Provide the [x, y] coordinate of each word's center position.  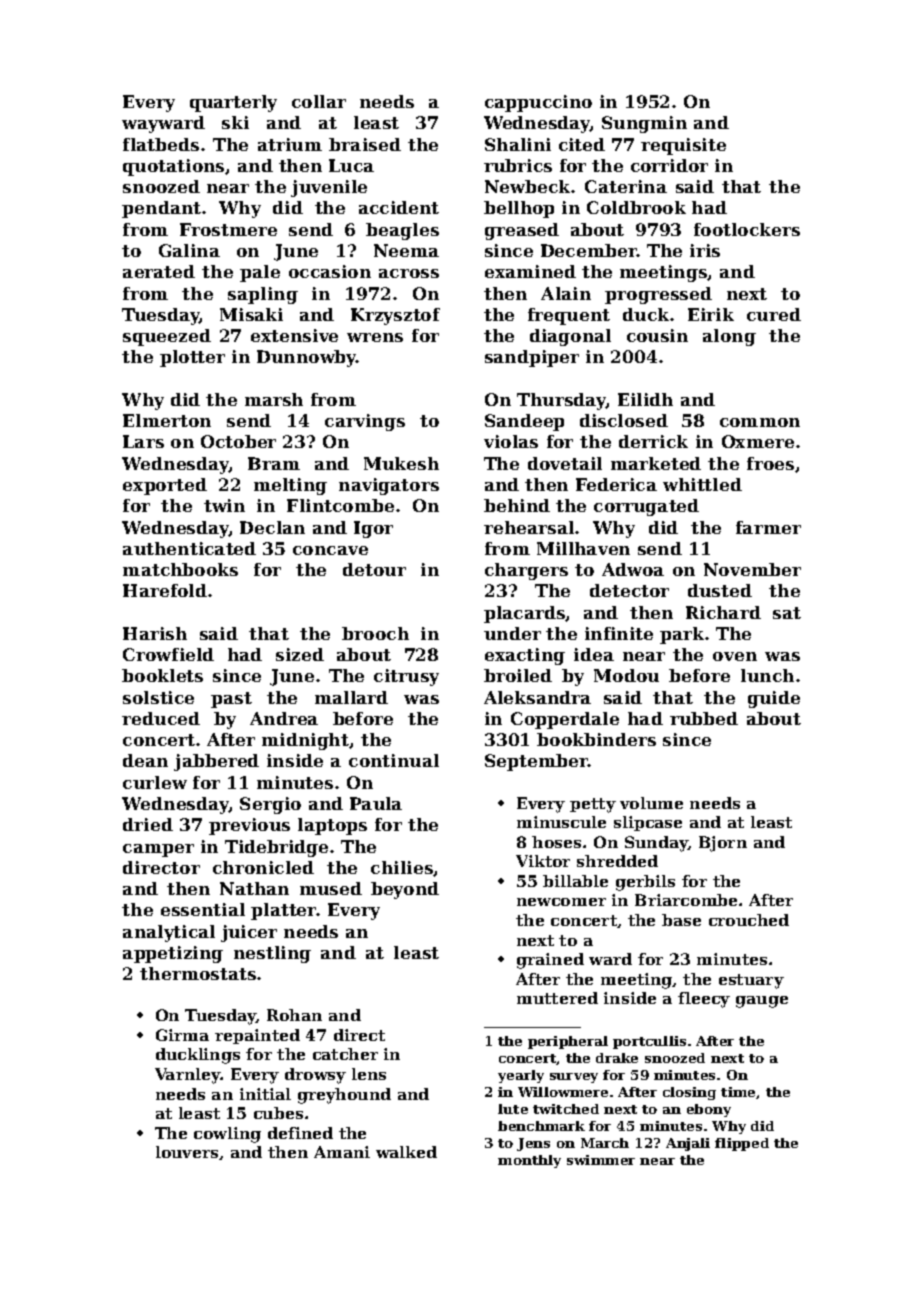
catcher [345, 1054]
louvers [187, 1152]
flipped [742, 1144]
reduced [161, 718]
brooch [375, 633]
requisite [683, 146]
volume [651, 803]
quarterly [233, 103]
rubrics [518, 165]
